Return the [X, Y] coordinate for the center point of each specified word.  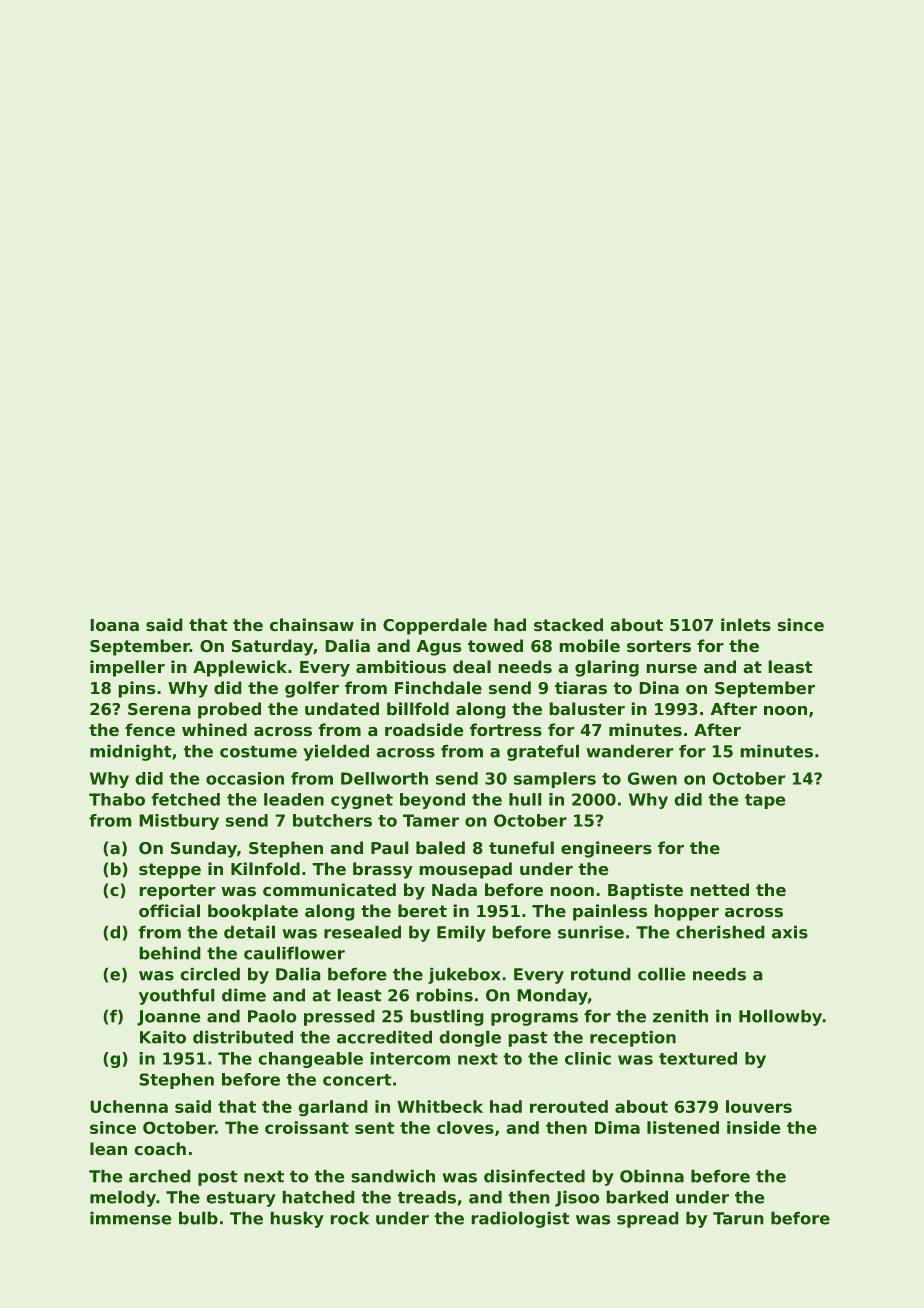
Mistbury [179, 822]
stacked [568, 625]
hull [525, 799]
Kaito [163, 1037]
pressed [339, 1017]
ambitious [401, 667]
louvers [759, 1106]
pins [137, 689]
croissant [307, 1127]
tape [765, 801]
